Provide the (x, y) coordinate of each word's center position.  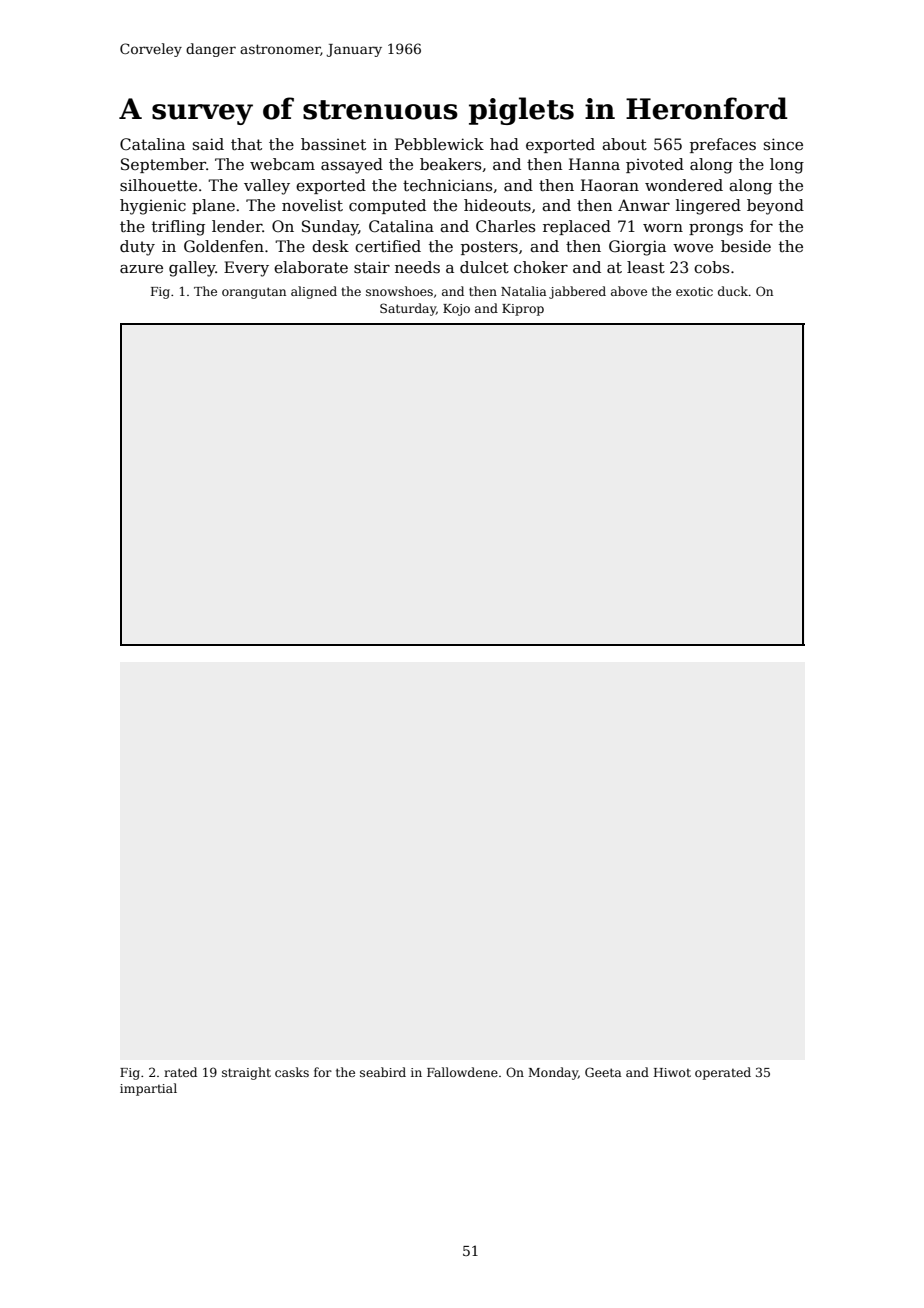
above (629, 291)
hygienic (153, 207)
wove (693, 248)
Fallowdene (462, 1072)
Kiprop (523, 310)
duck (733, 291)
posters (489, 248)
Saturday (408, 309)
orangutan (254, 293)
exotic (694, 291)
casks (292, 1072)
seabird (383, 1072)
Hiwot (672, 1072)
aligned (314, 292)
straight (246, 1073)
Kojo (456, 310)
